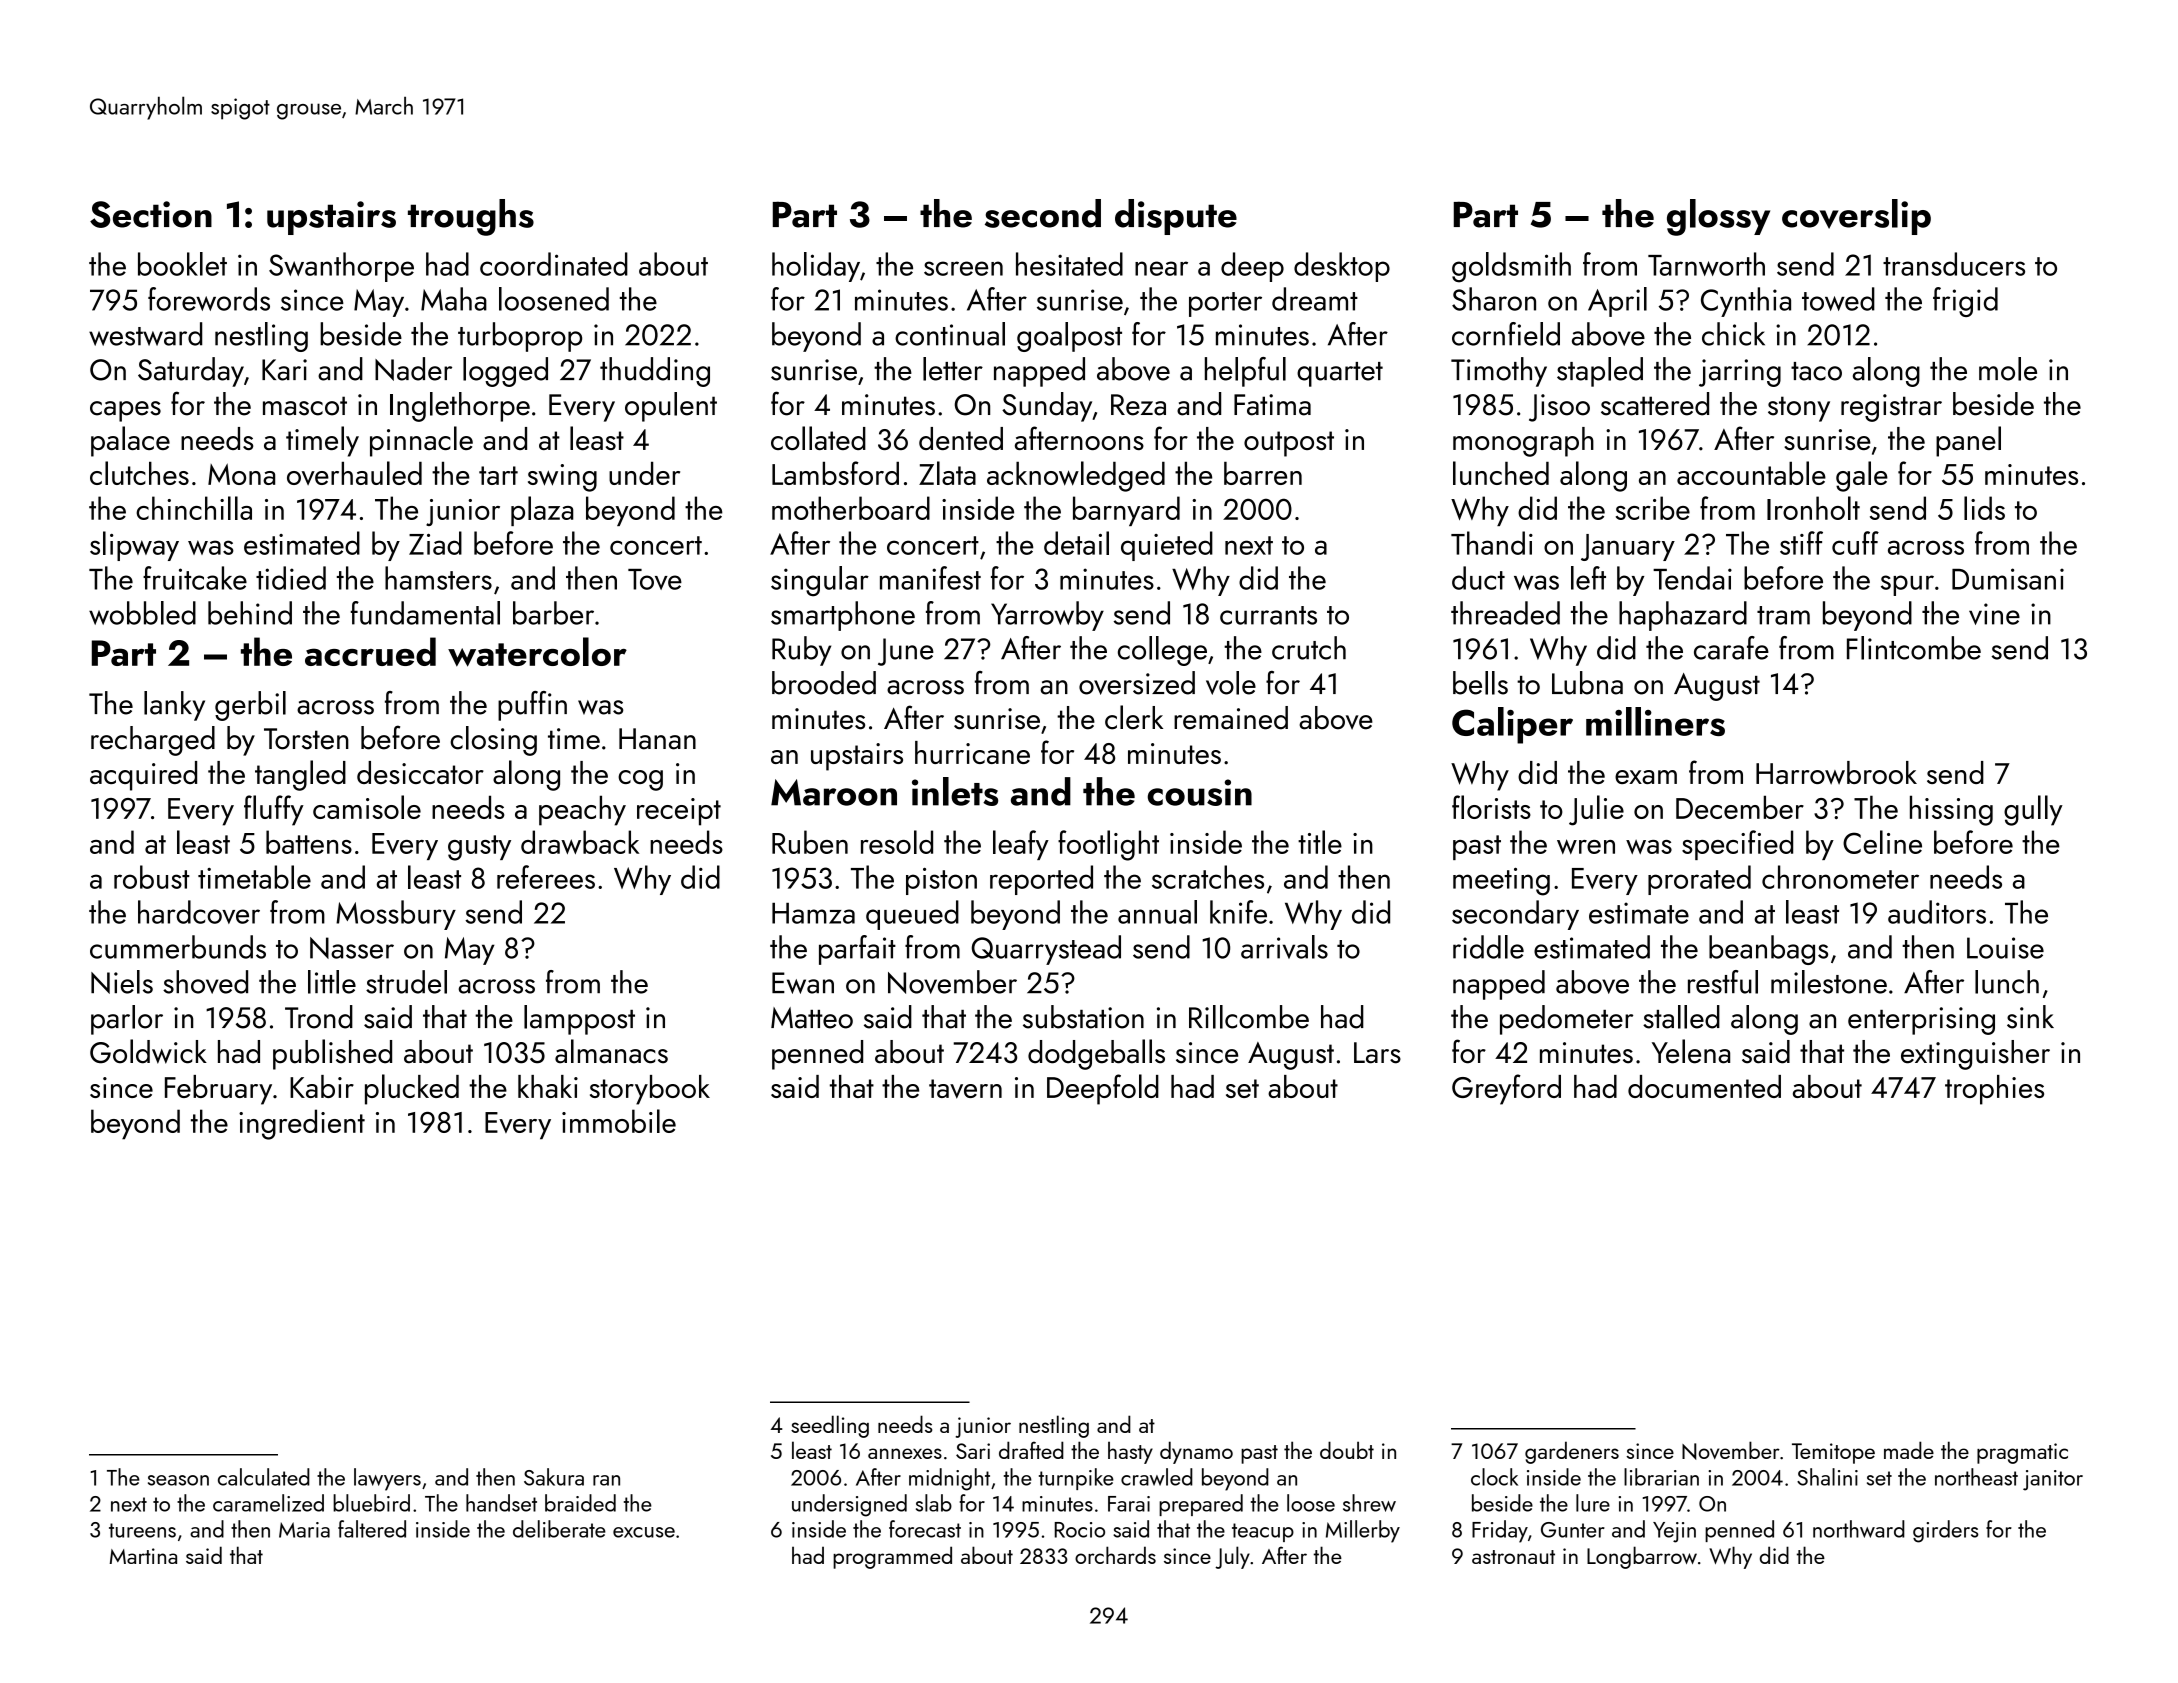 The image size is (2178, 1683). What do you see at coordinates (2030, 1017) in the image?
I see `sink` at bounding box center [2030, 1017].
